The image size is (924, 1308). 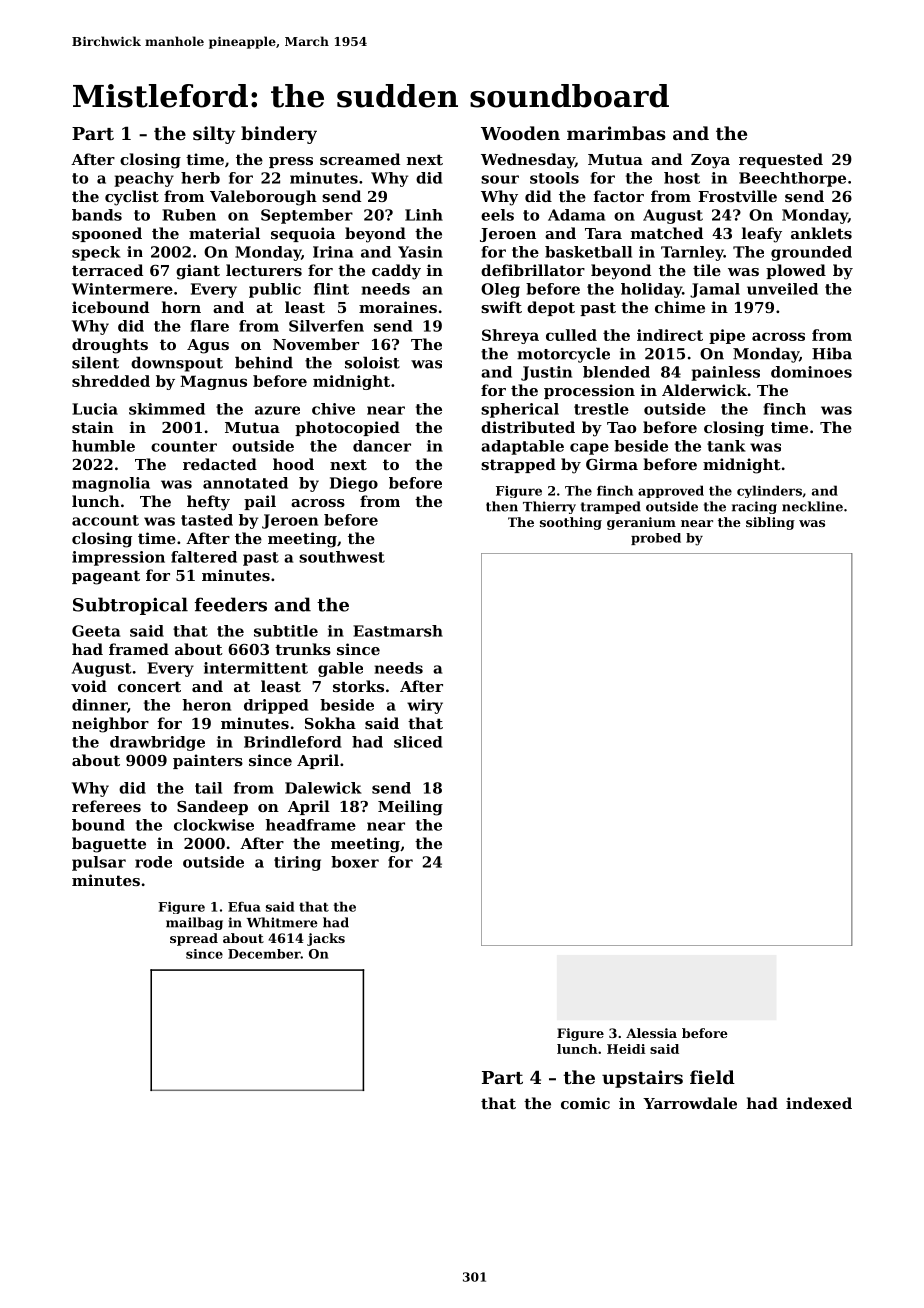 I want to click on chive, so click(x=333, y=409).
